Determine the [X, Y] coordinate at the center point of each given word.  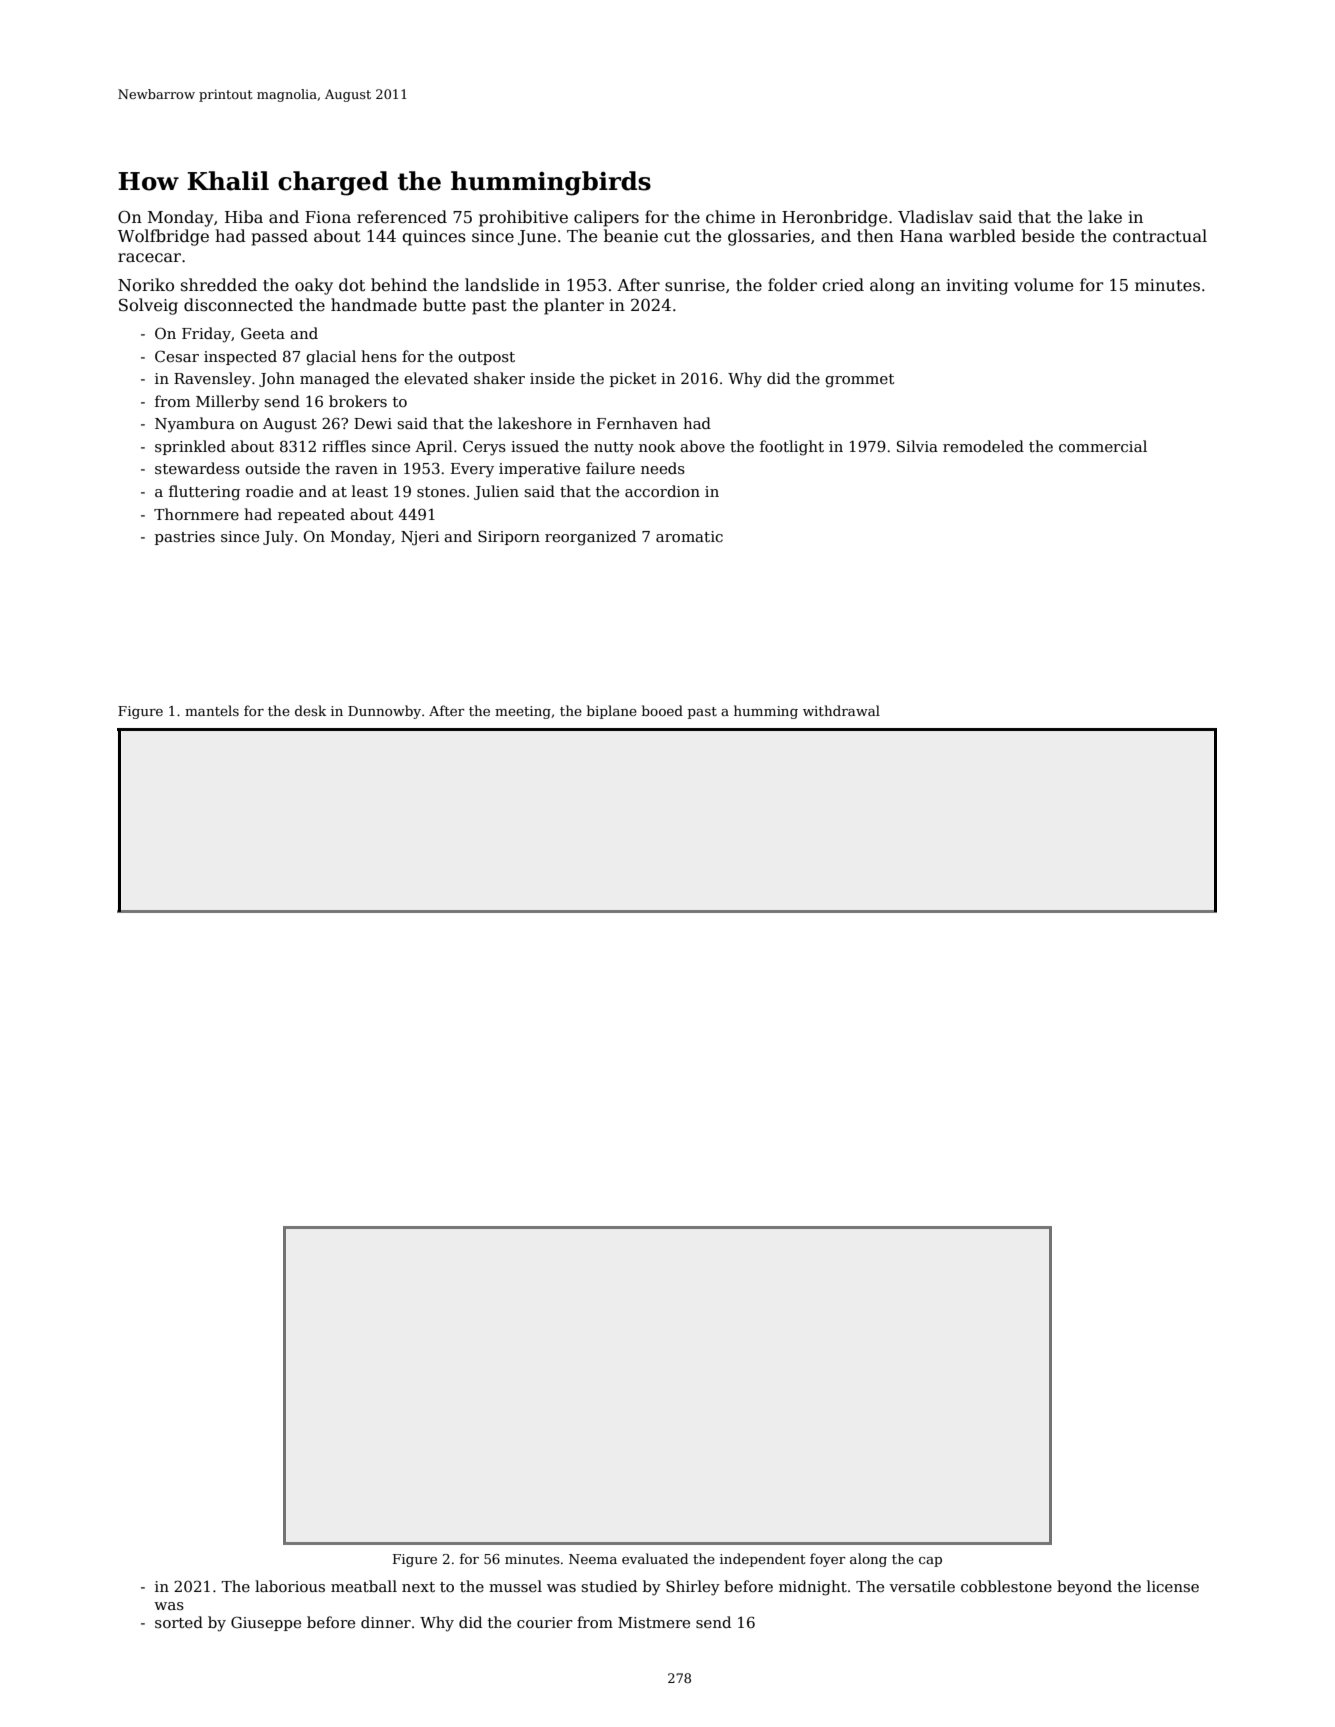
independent [763, 1560]
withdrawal [841, 710]
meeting [523, 712]
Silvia [917, 446]
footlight [792, 448]
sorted [179, 1622]
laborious [290, 1586]
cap [930, 1562]
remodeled [983, 446]
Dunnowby [384, 712]
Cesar [177, 356]
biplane [612, 712]
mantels [212, 710]
